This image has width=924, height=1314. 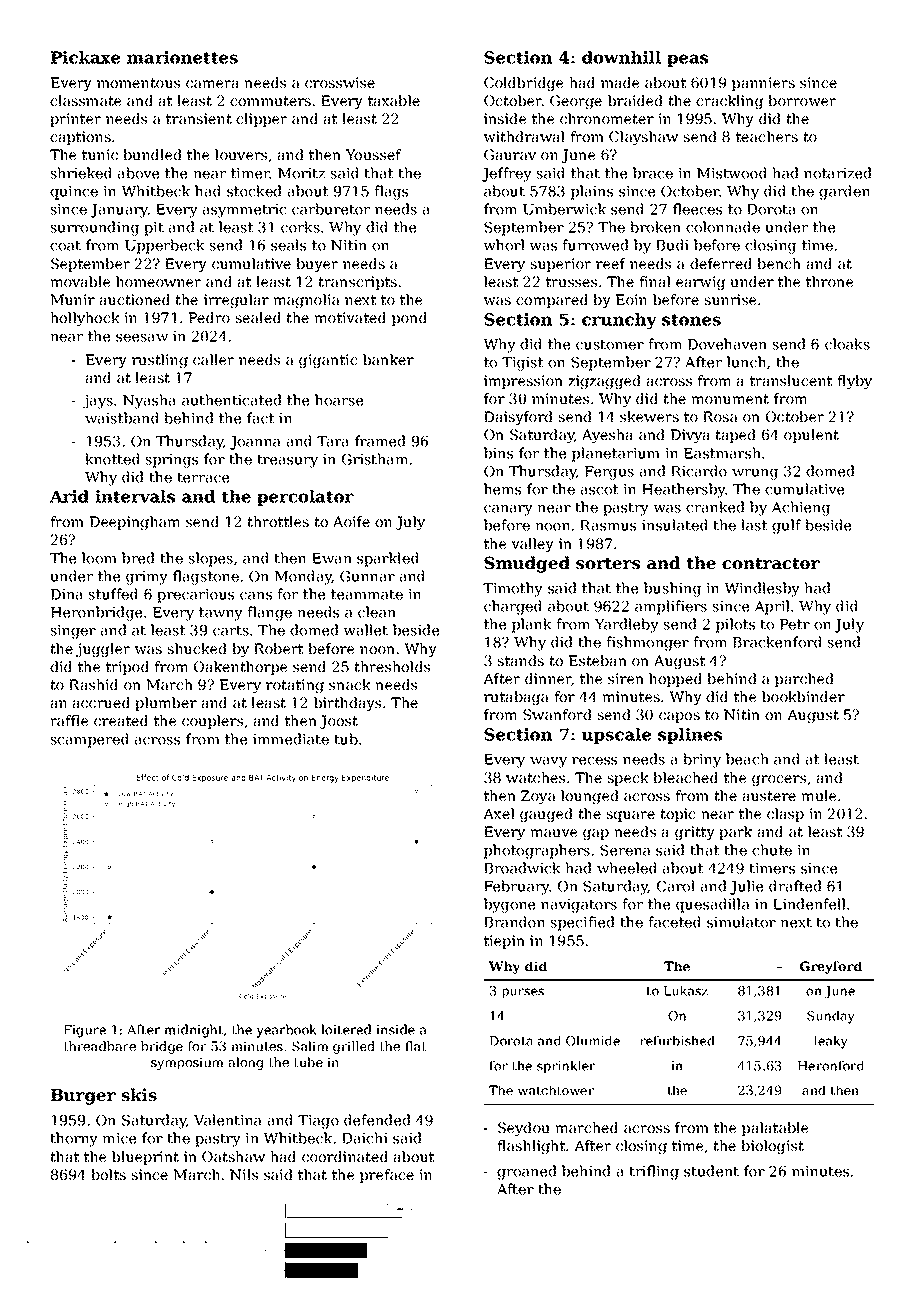 I want to click on flashlight, so click(x=531, y=1147).
